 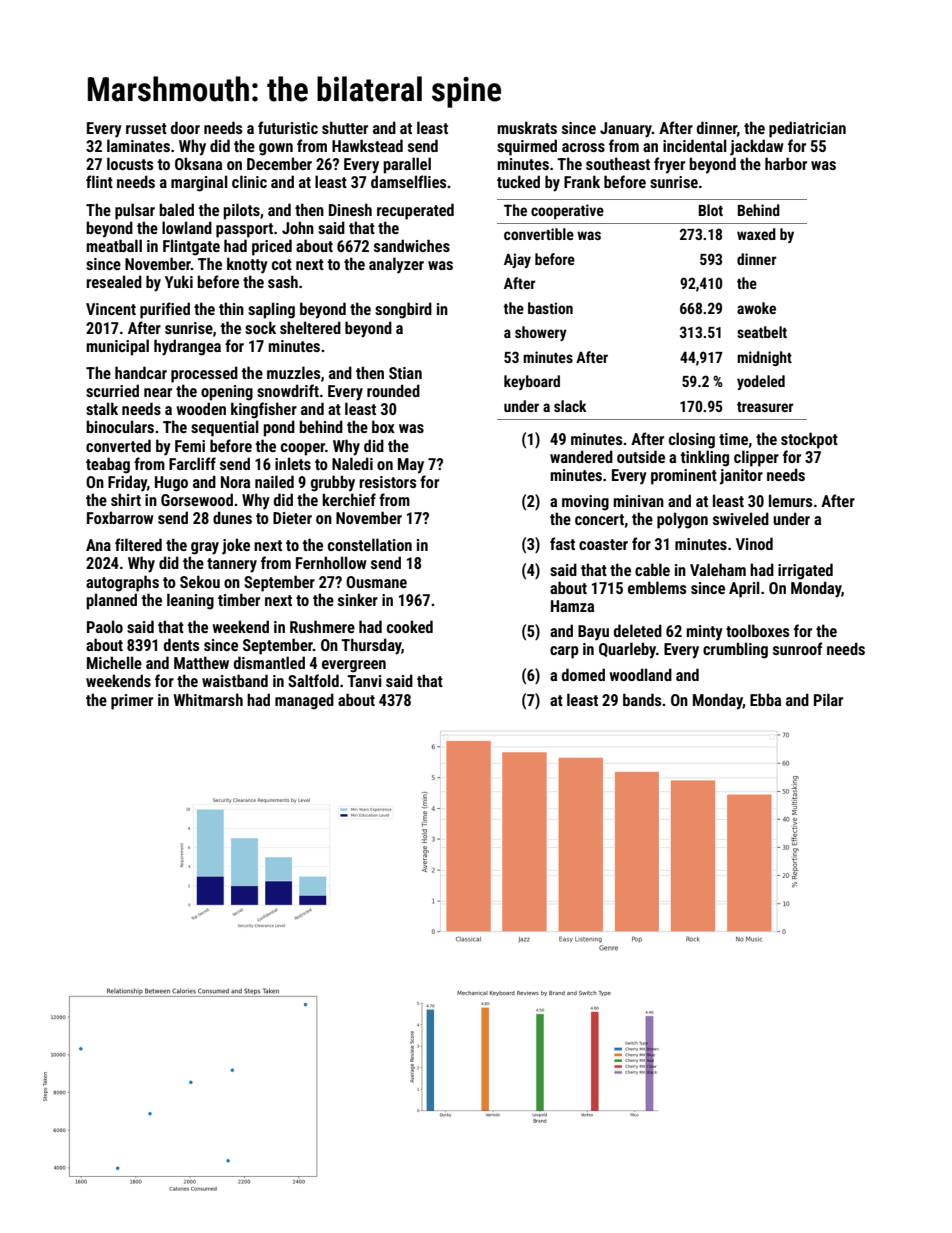 I want to click on shutter, so click(x=345, y=127).
